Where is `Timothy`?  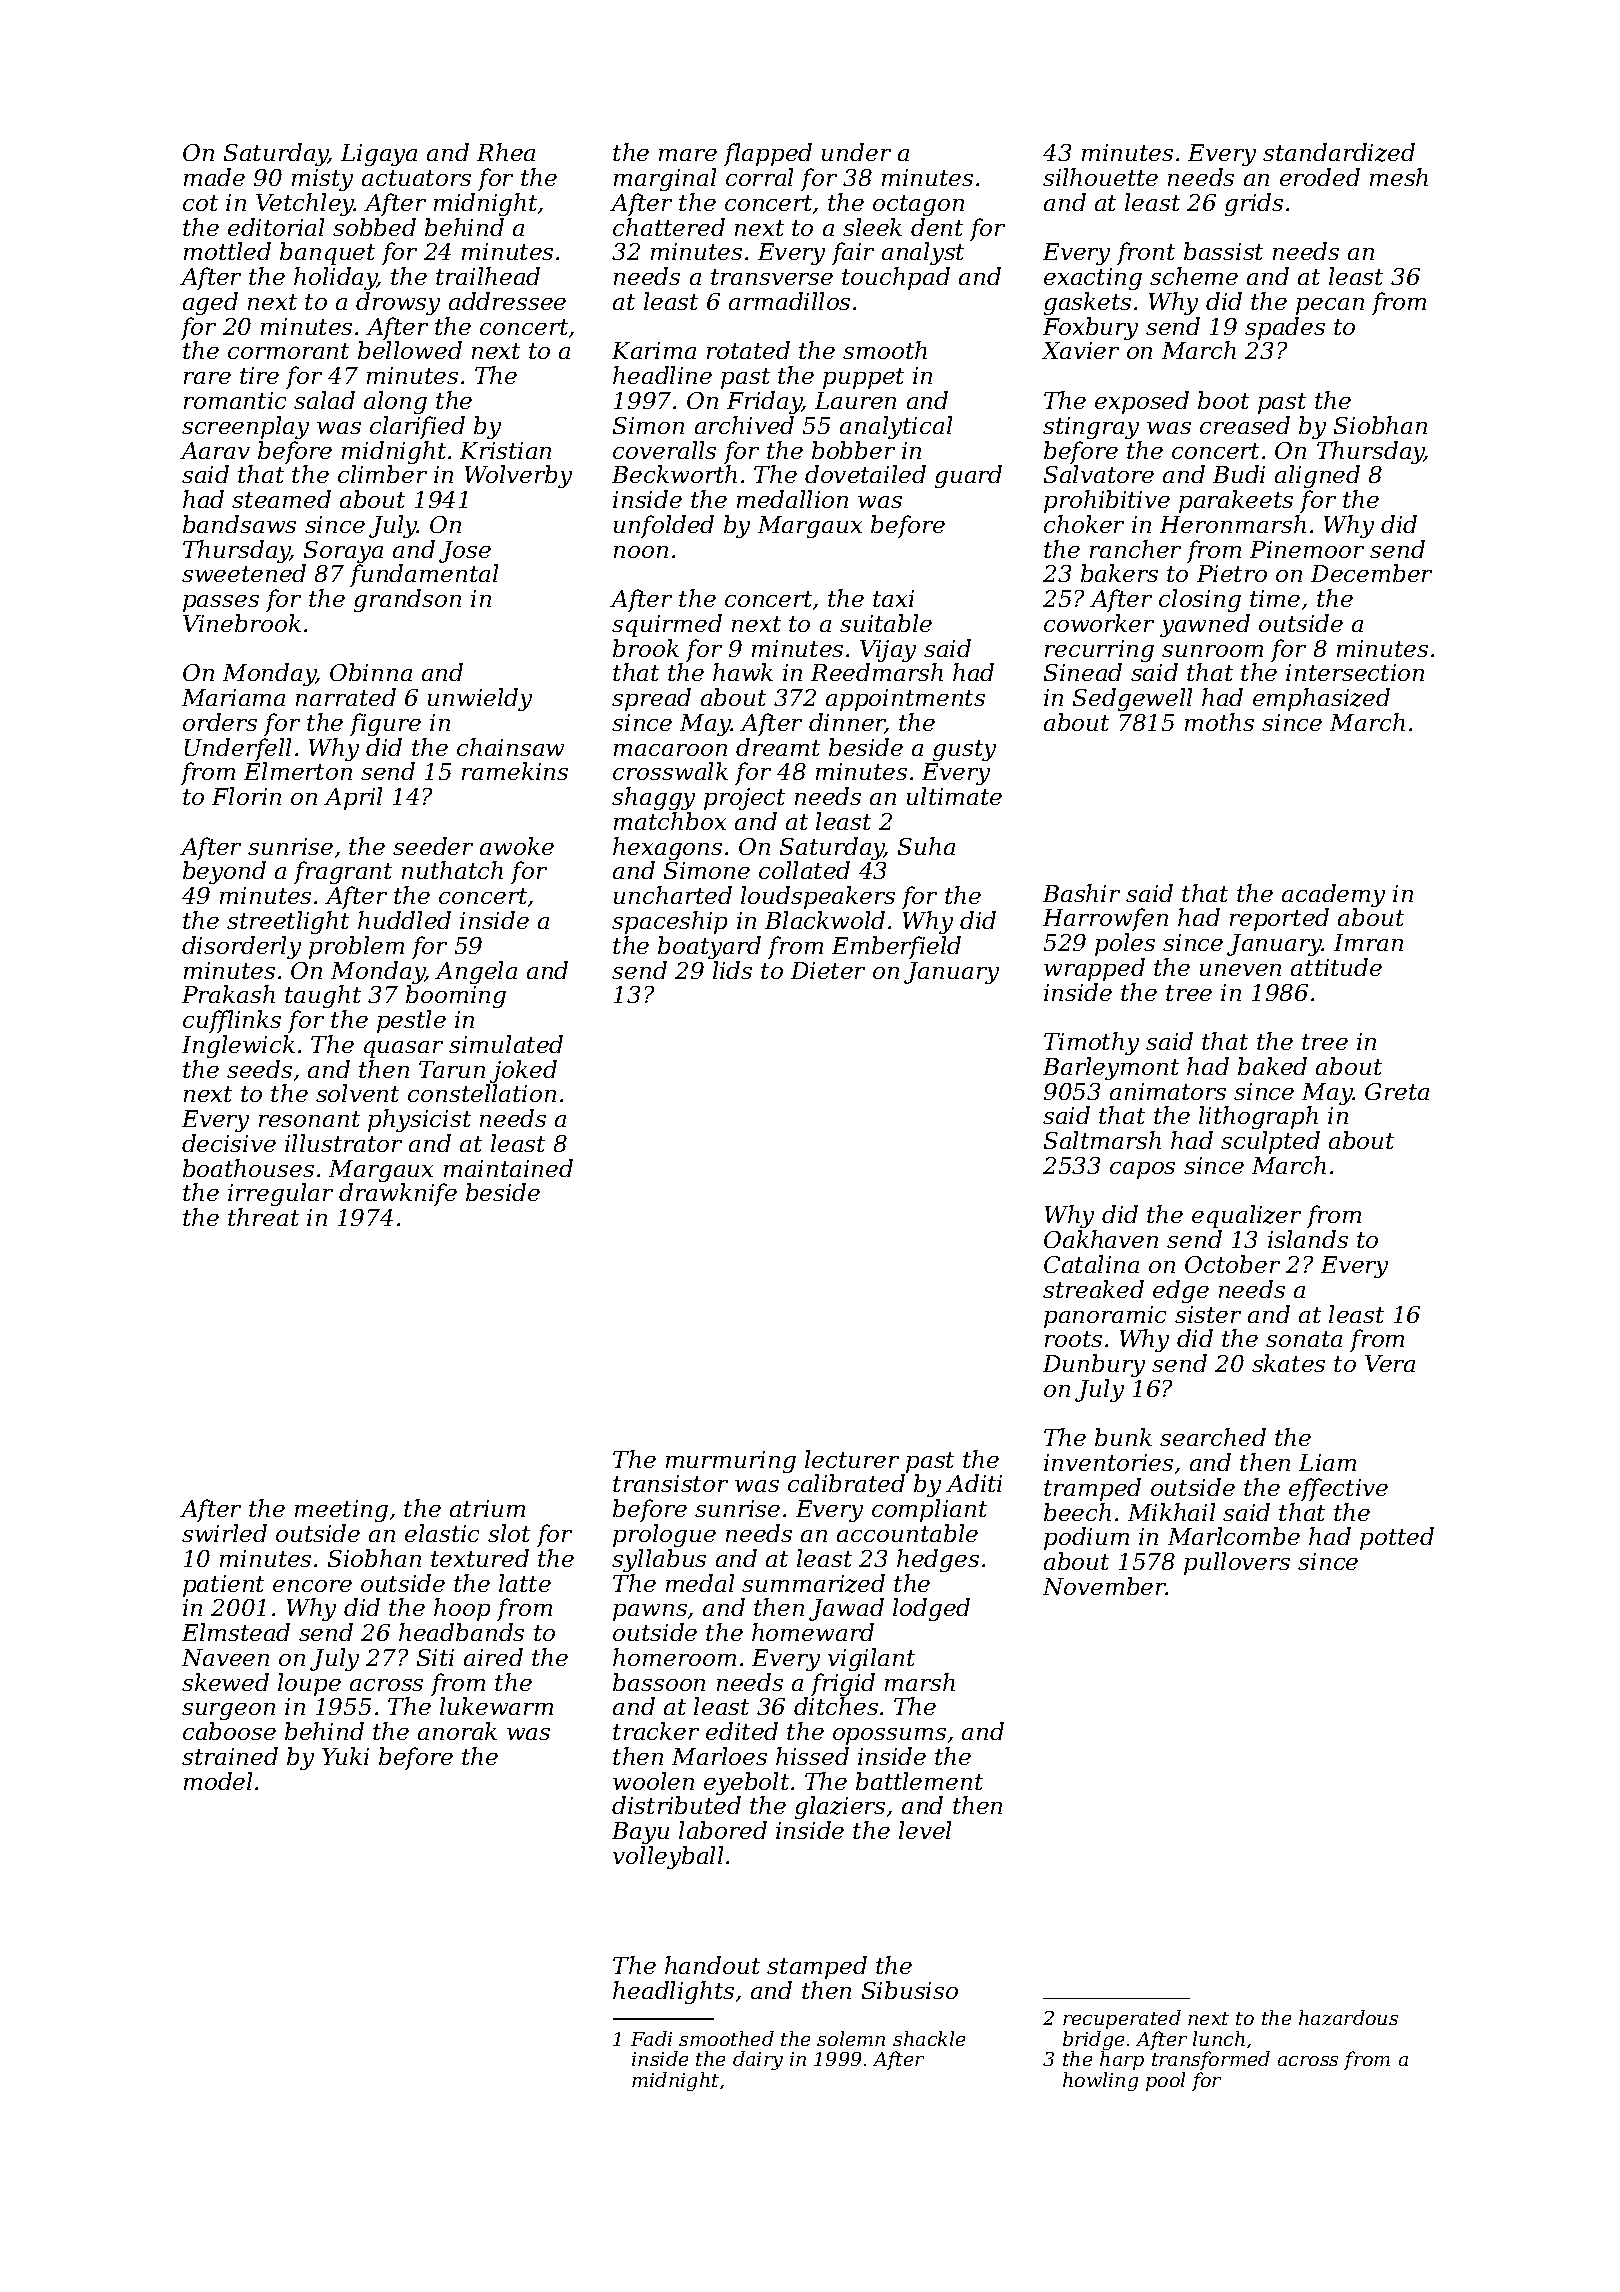 Timothy is located at coordinates (1091, 1043).
